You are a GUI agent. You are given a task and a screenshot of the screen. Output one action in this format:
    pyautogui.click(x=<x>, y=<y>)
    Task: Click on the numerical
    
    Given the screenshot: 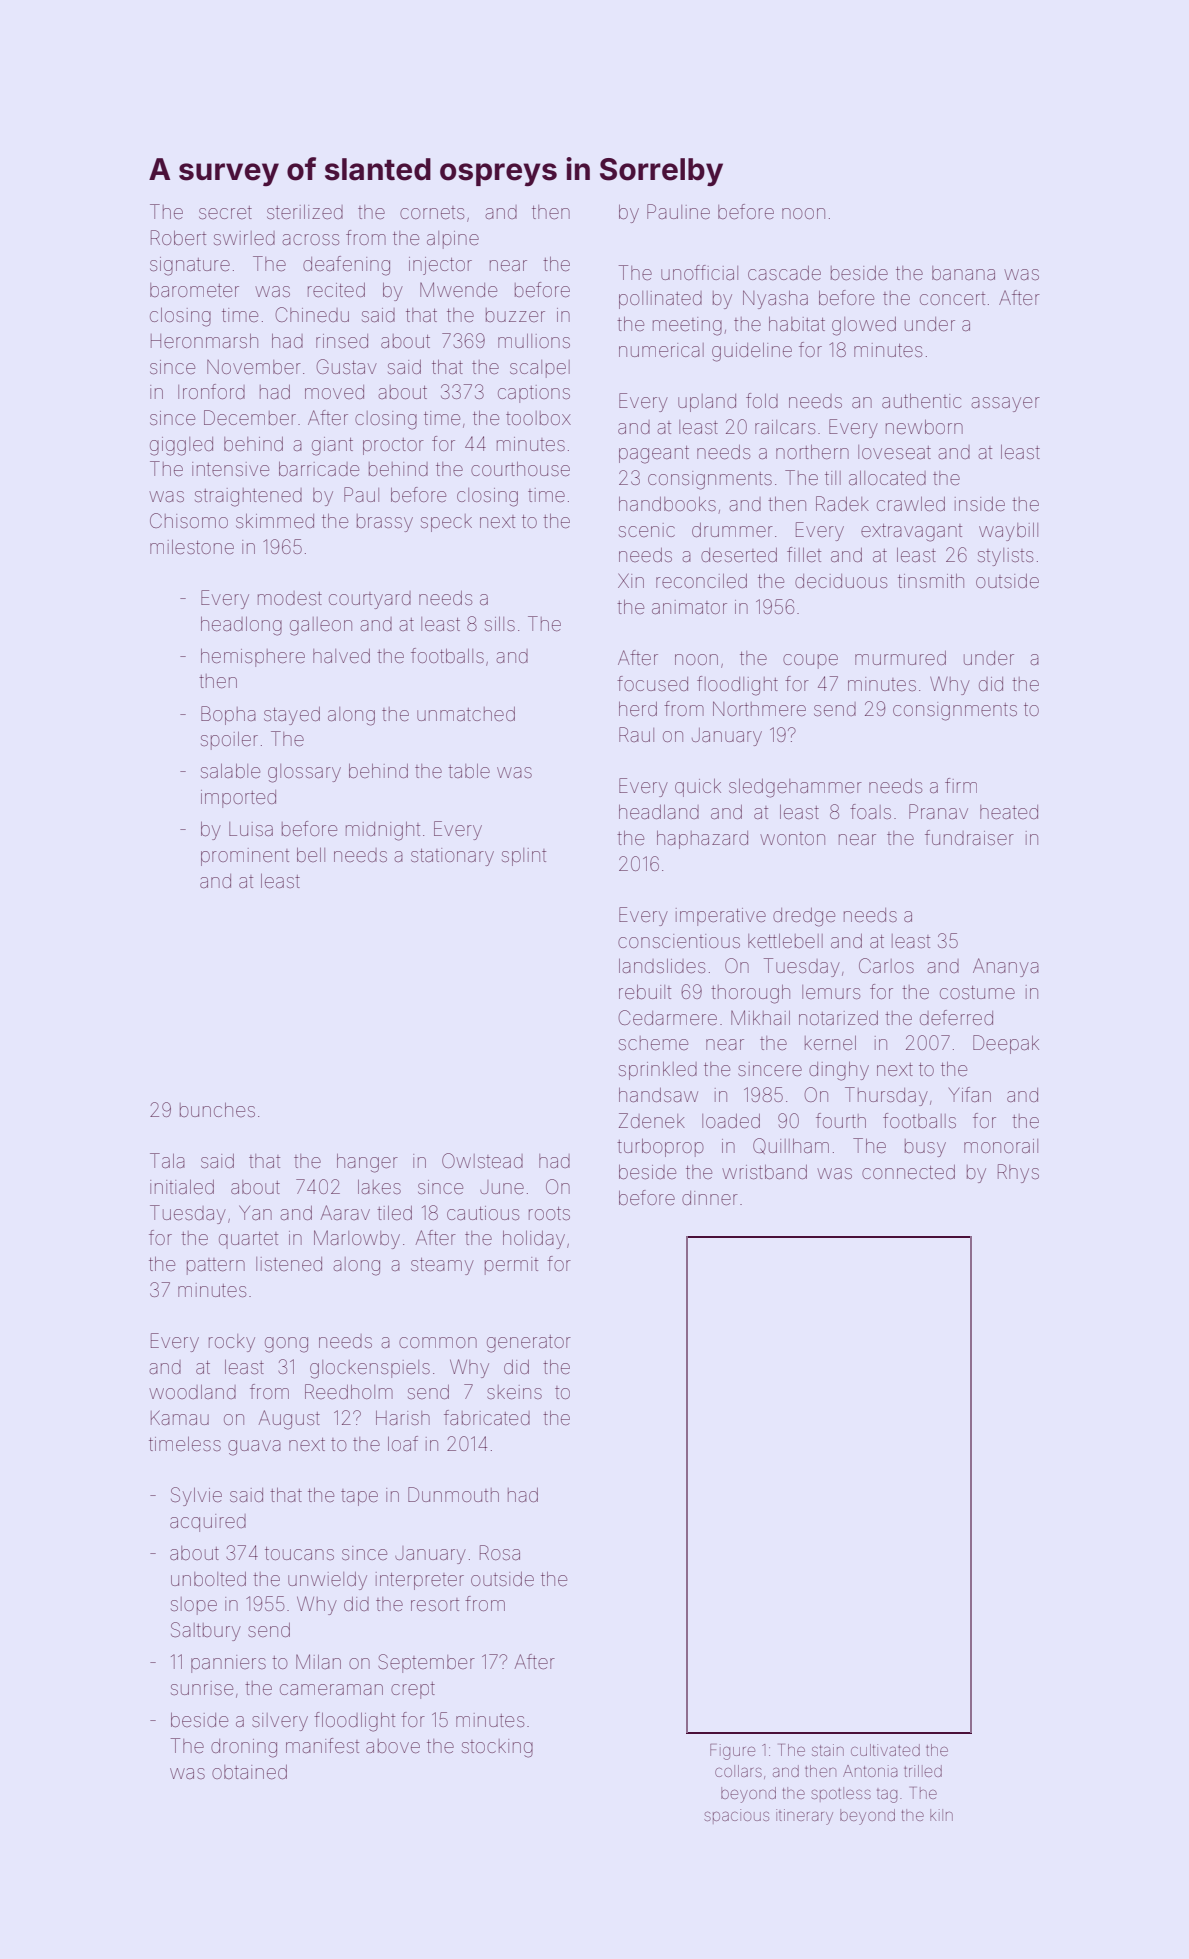 What is the action you would take?
    pyautogui.click(x=661, y=350)
